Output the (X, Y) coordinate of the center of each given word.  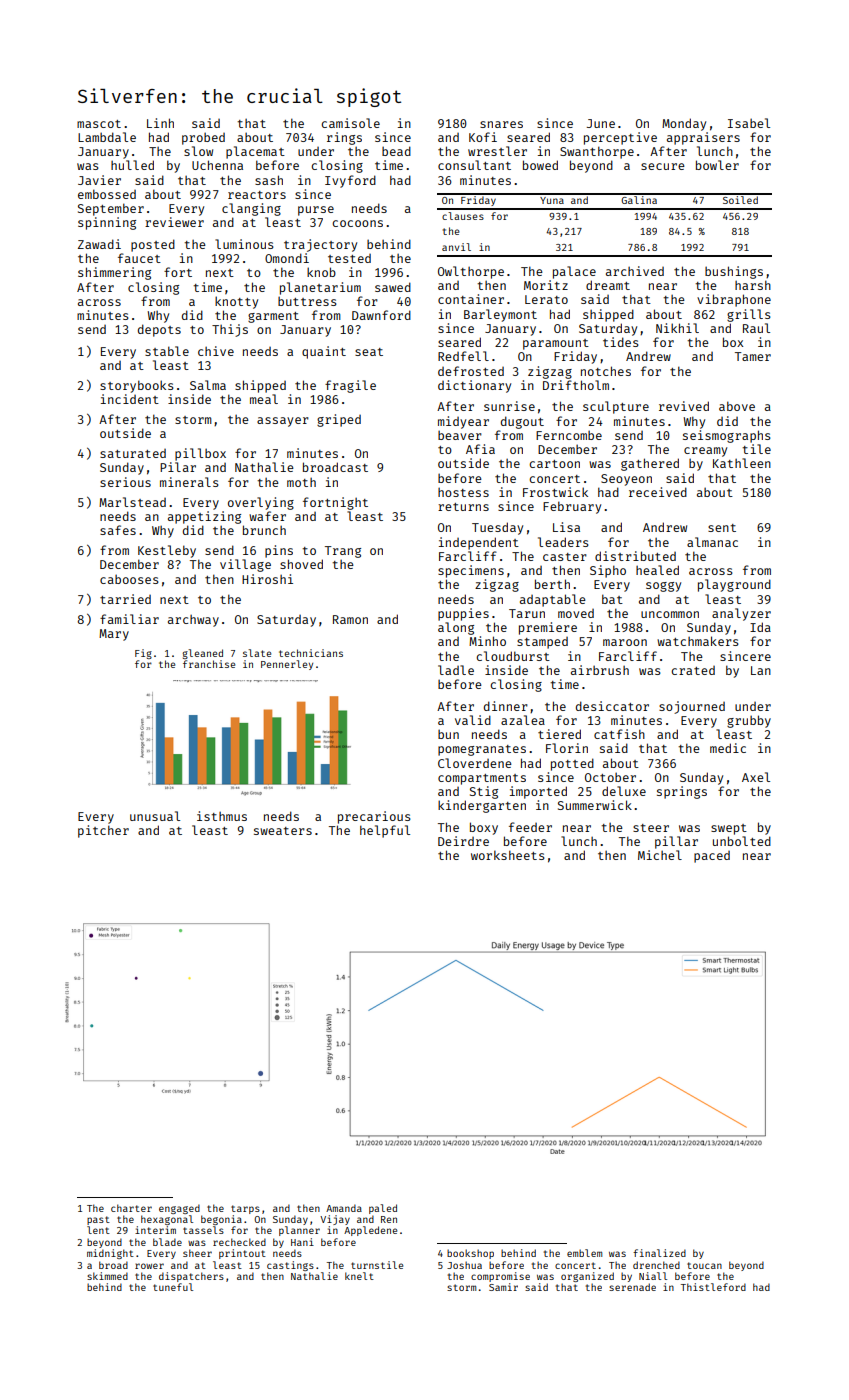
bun (448, 734)
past (98, 1220)
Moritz (546, 285)
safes (118, 530)
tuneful (173, 1287)
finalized (659, 1253)
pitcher (103, 831)
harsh (753, 285)
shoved (301, 564)
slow (198, 151)
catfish (619, 734)
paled (383, 1209)
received (658, 492)
